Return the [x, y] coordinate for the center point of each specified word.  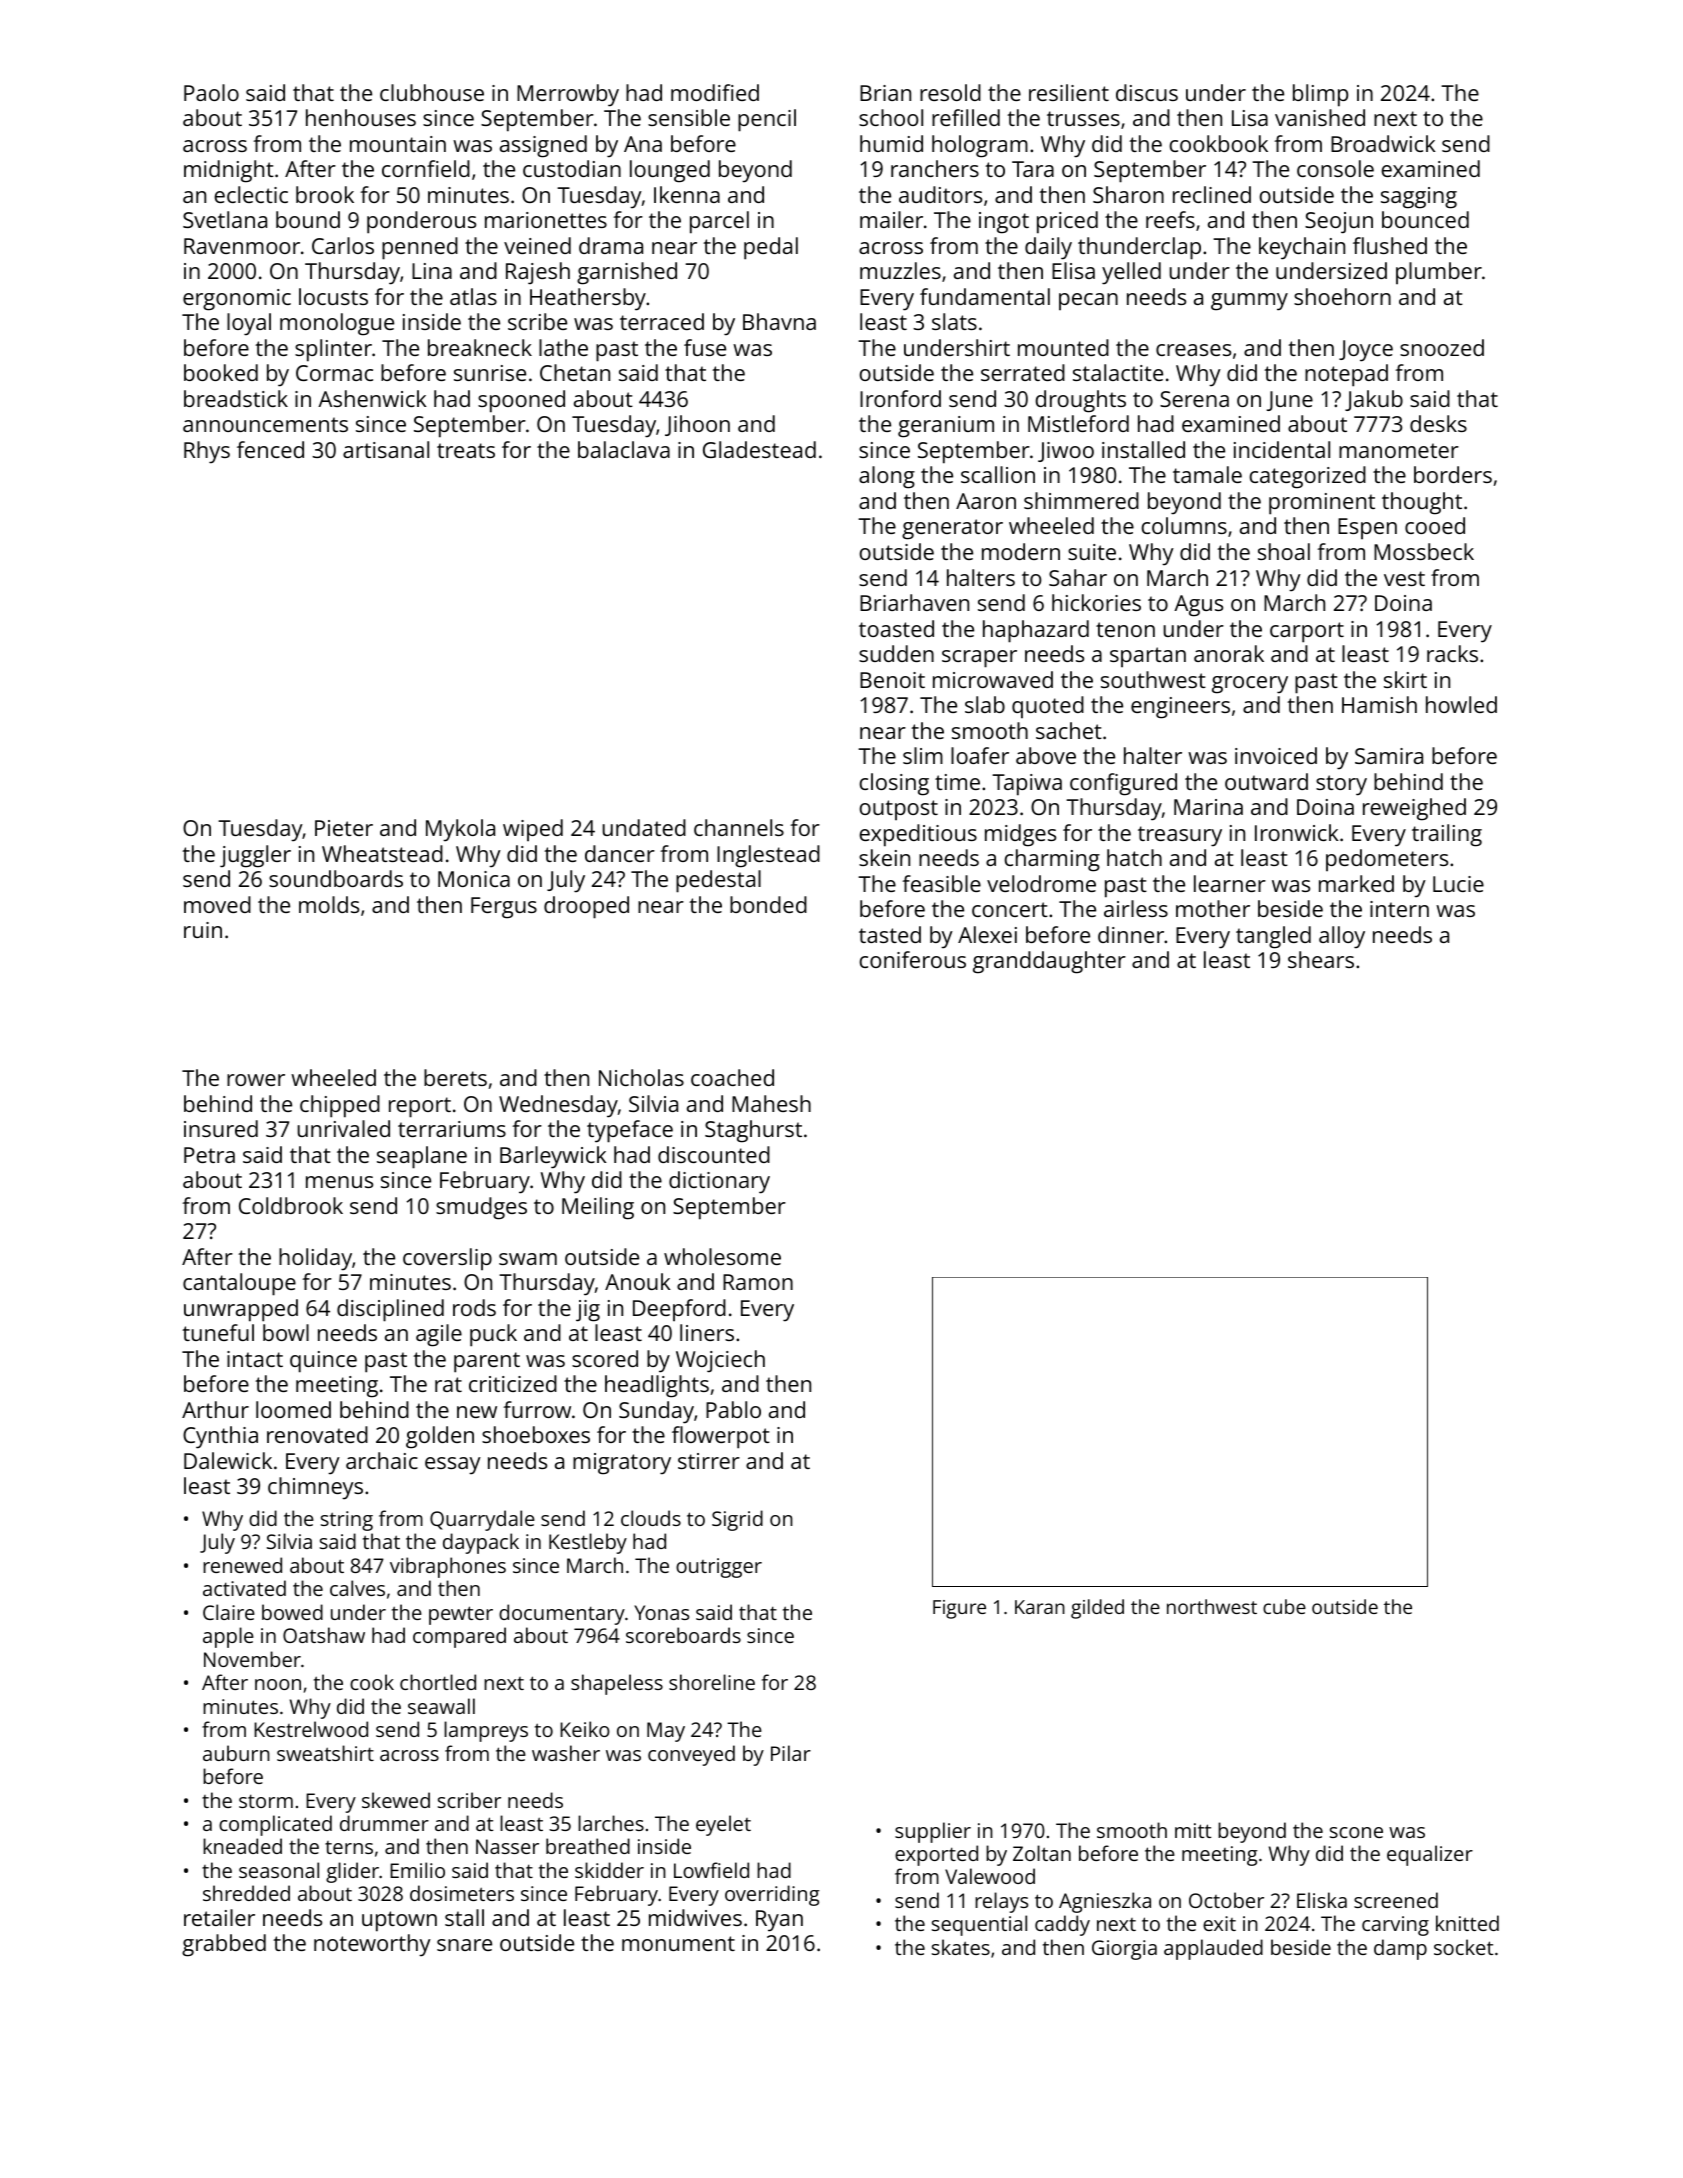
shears [1321, 959]
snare [464, 1945]
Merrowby [568, 95]
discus [1147, 92]
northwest [1212, 1606]
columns [1184, 525]
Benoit [892, 680]
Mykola [460, 830]
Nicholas [641, 1077]
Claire [229, 1612]
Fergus [504, 908]
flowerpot [721, 1437]
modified [715, 92]
